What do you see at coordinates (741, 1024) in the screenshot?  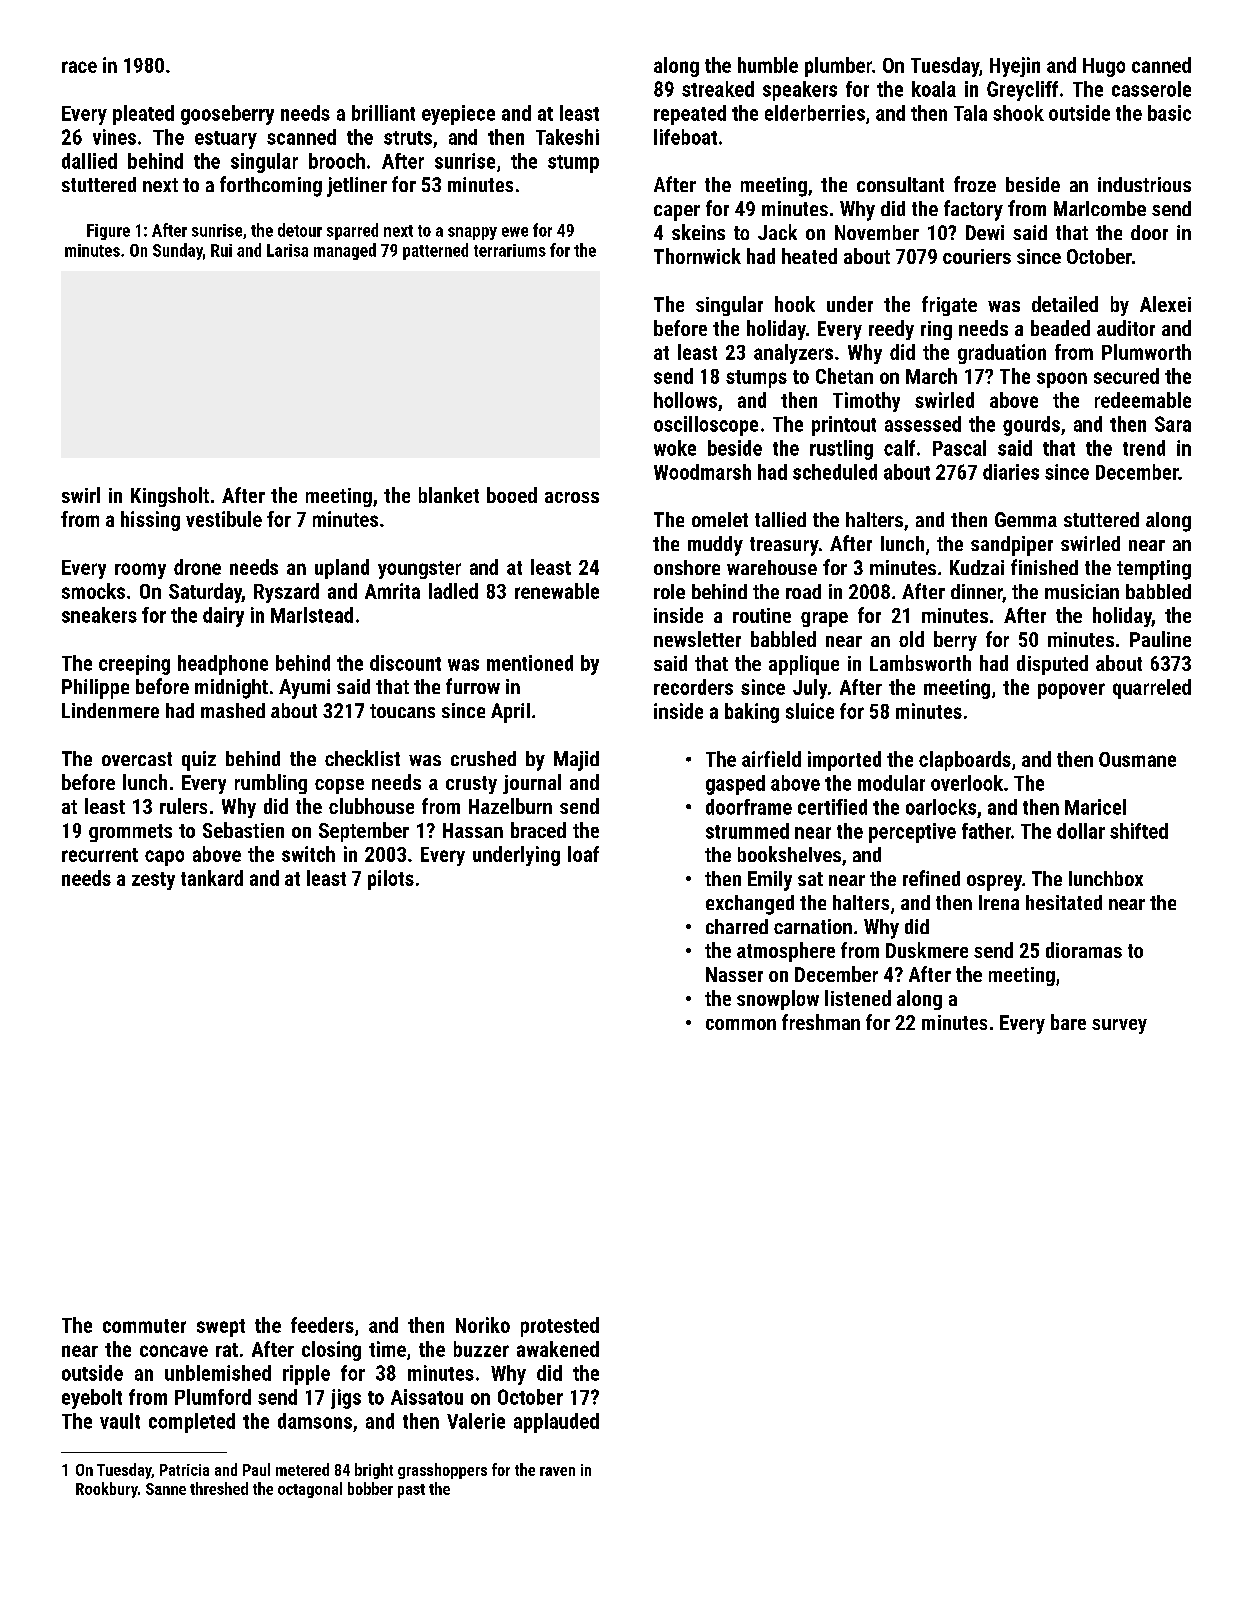 I see `common` at bounding box center [741, 1024].
